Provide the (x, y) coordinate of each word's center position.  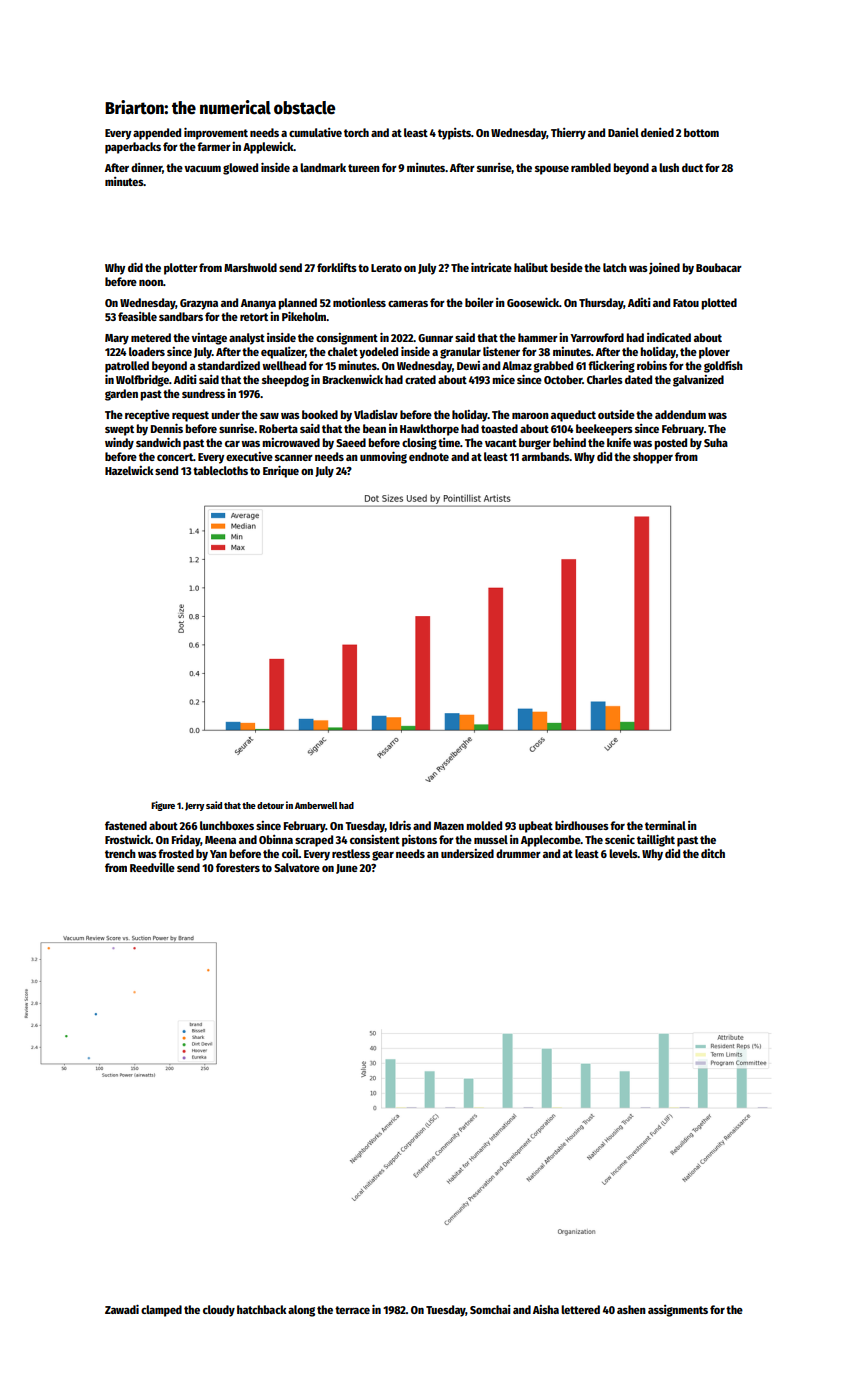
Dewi (468, 365)
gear (383, 856)
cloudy (219, 1311)
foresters (238, 867)
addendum (680, 414)
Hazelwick (129, 470)
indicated (669, 337)
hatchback (262, 1309)
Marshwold (250, 267)
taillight (656, 840)
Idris (400, 825)
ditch (713, 853)
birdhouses (582, 825)
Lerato (386, 268)
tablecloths (220, 470)
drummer (518, 853)
